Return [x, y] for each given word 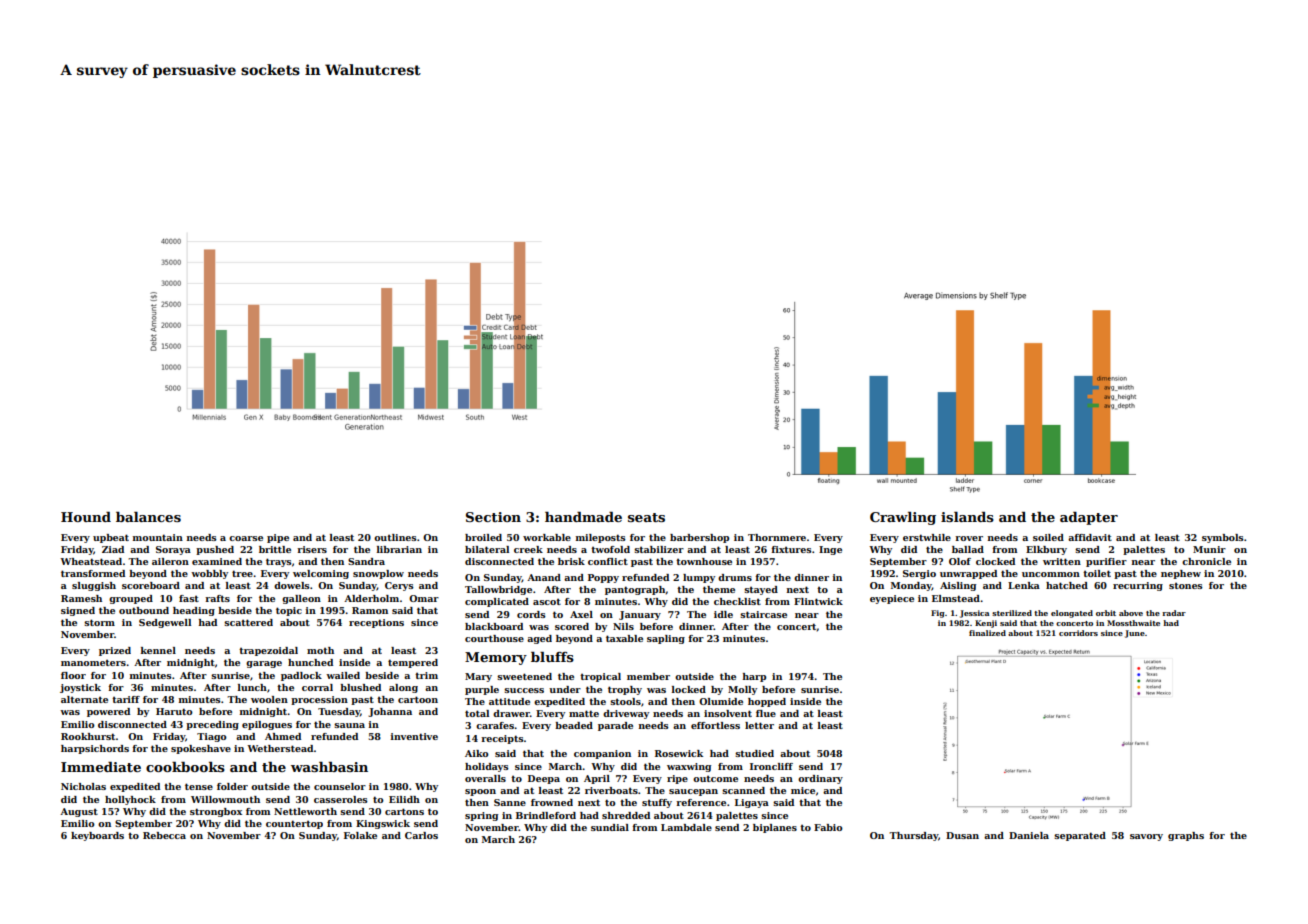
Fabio [828, 827]
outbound [144, 610]
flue [766, 713]
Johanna [390, 712]
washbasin [329, 767]
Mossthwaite [1133, 623]
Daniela [1029, 835]
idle [723, 614]
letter [759, 725]
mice [803, 790]
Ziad [113, 549]
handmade [583, 517]
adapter [1089, 518]
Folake [360, 835]
